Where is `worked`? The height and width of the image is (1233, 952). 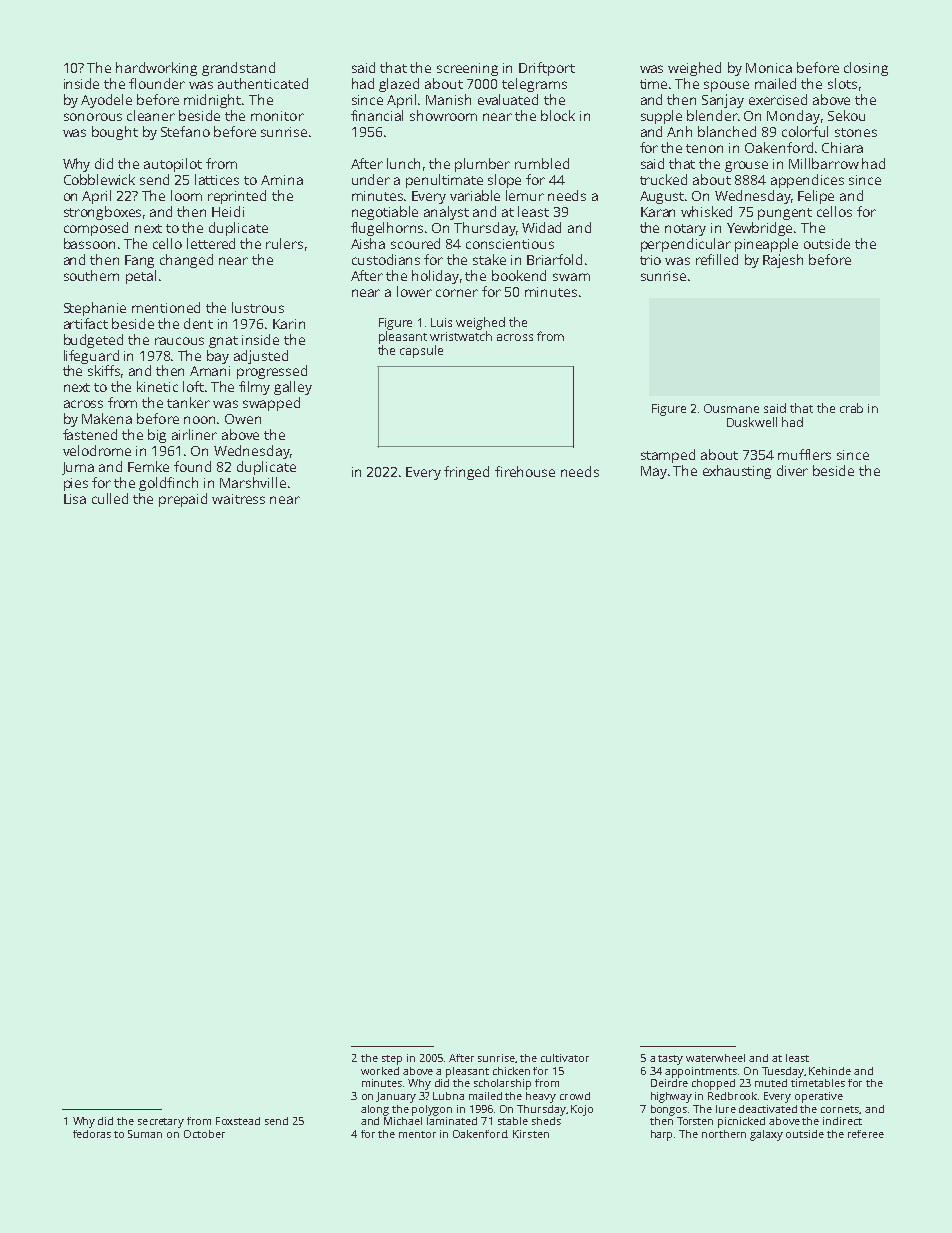
worked is located at coordinates (380, 1071).
